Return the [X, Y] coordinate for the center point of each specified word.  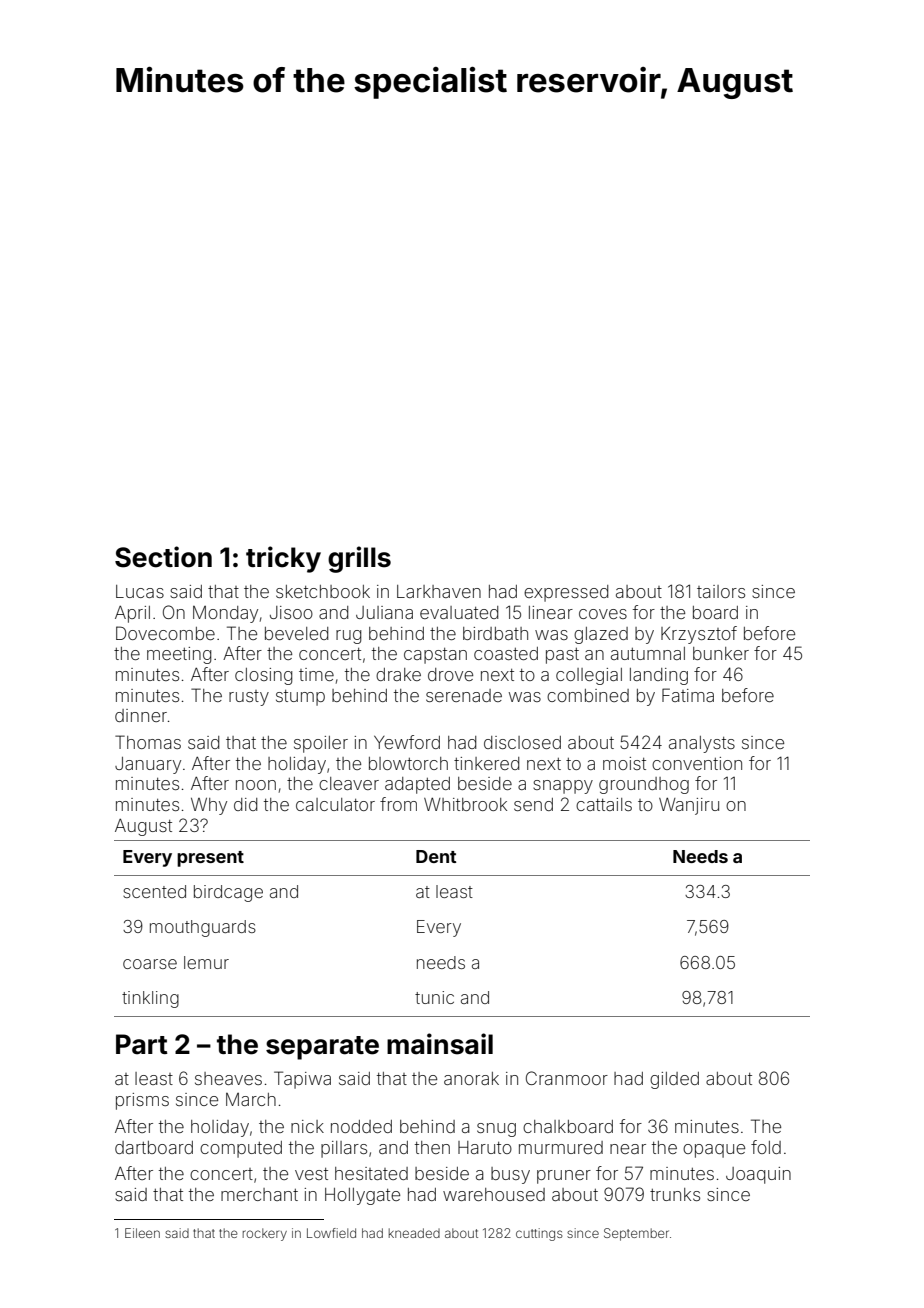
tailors [721, 591]
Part [142, 1044]
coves [603, 614]
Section [163, 557]
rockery [265, 1234]
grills [359, 559]
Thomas [148, 742]
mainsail [440, 1044]
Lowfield [331, 1233]
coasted [506, 653]
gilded [674, 1080]
